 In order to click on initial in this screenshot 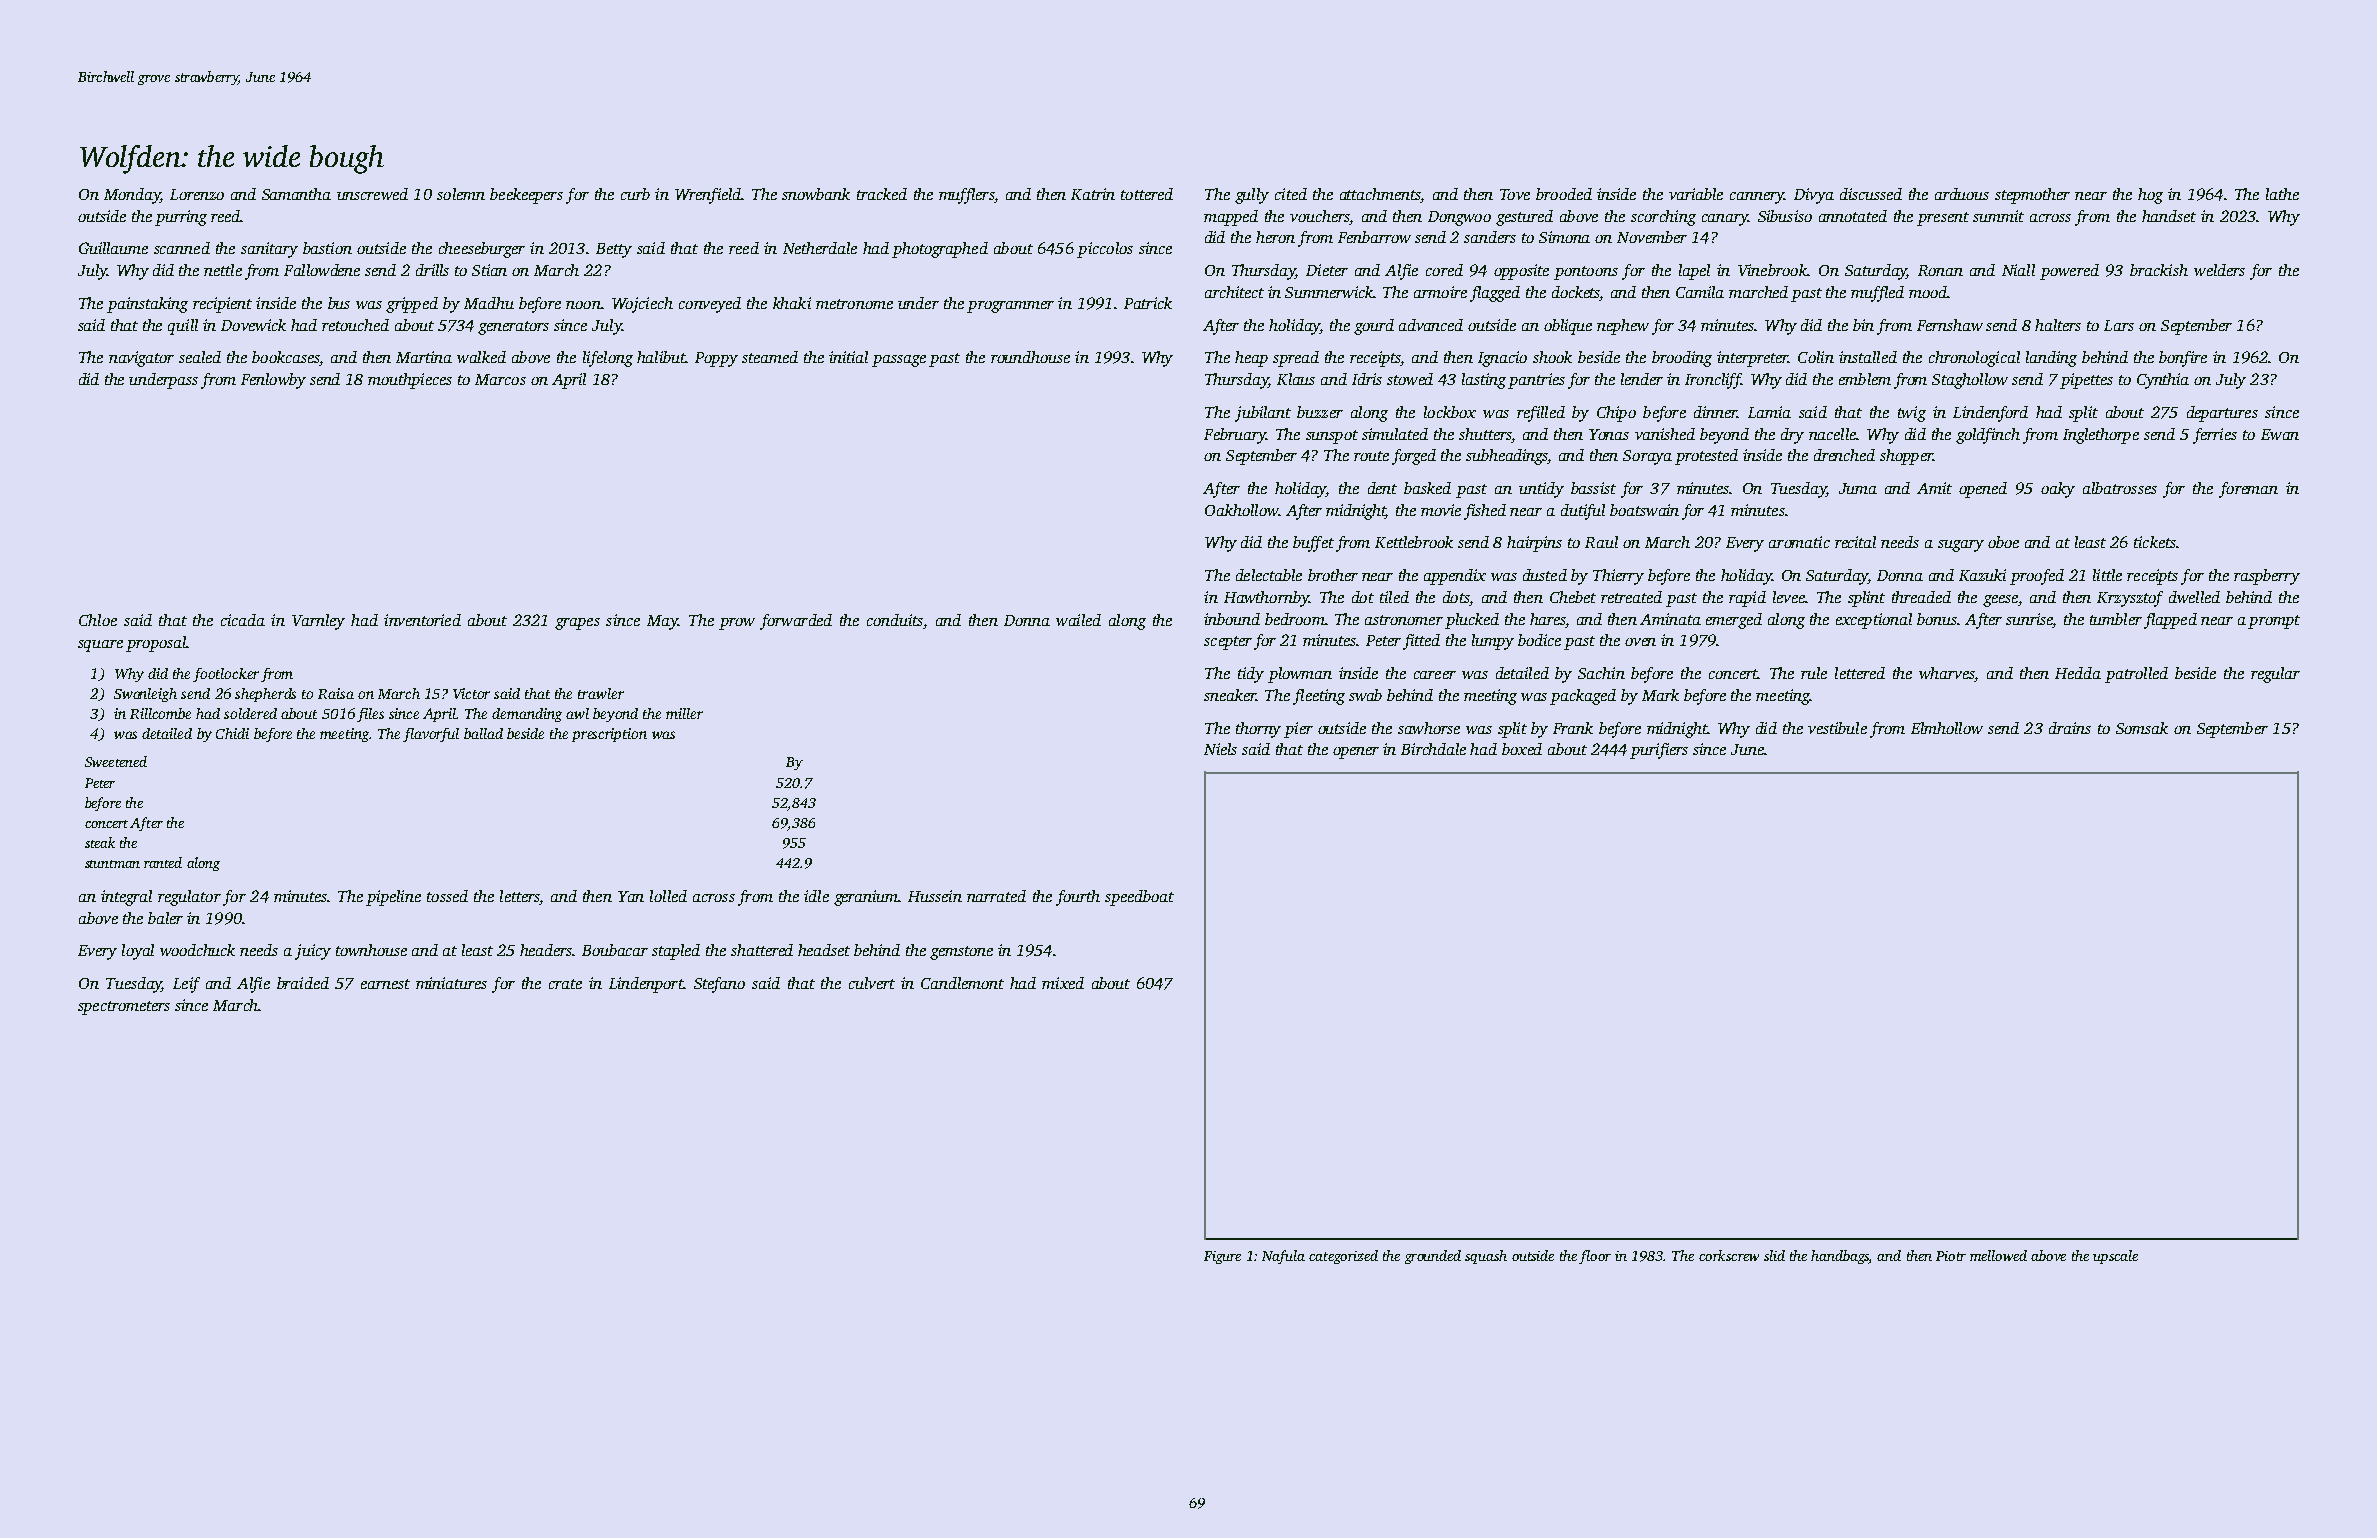, I will do `click(848, 357)`.
